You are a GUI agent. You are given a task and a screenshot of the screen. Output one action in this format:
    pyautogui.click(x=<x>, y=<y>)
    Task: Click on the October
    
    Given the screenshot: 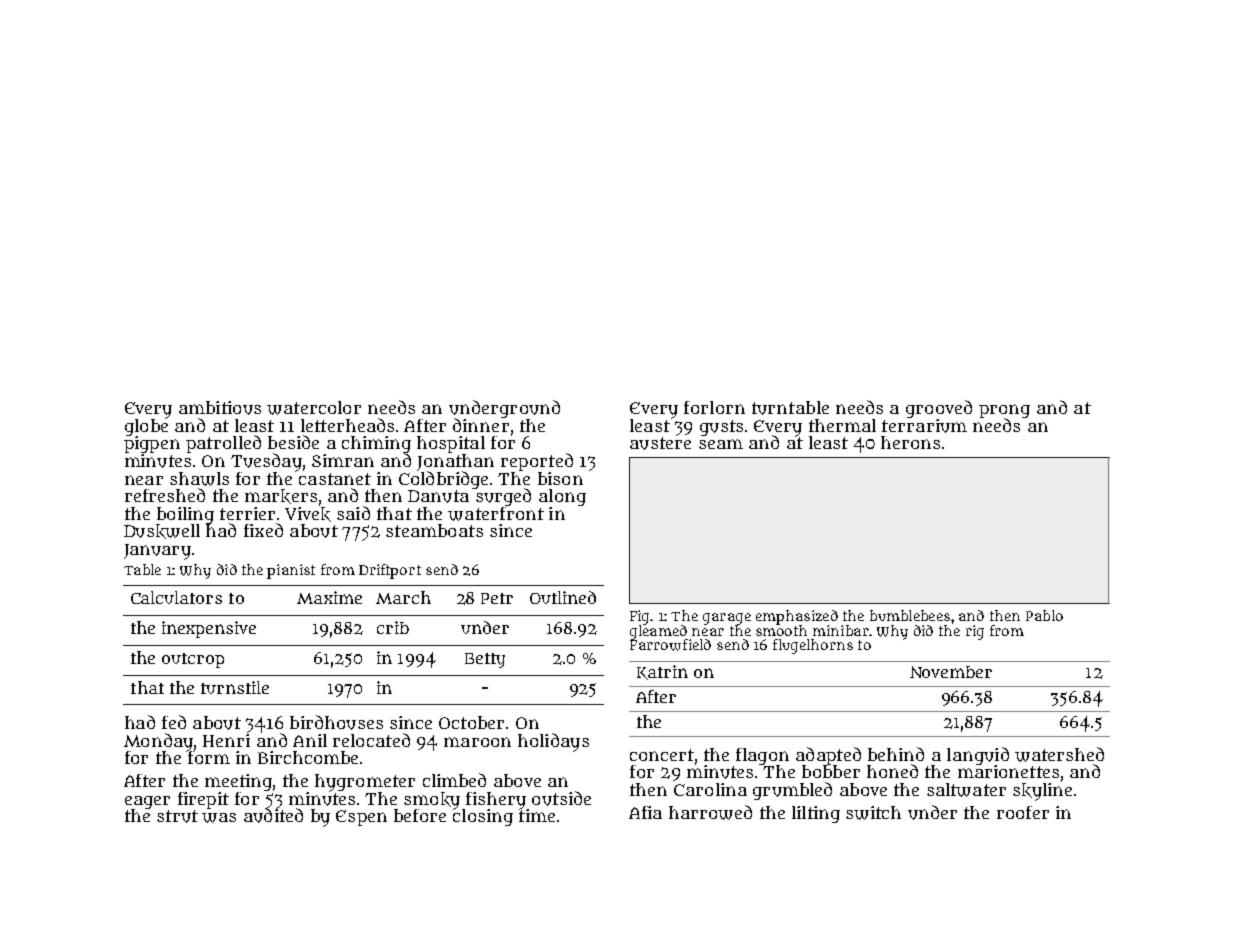 What is the action you would take?
    pyautogui.click(x=471, y=722)
